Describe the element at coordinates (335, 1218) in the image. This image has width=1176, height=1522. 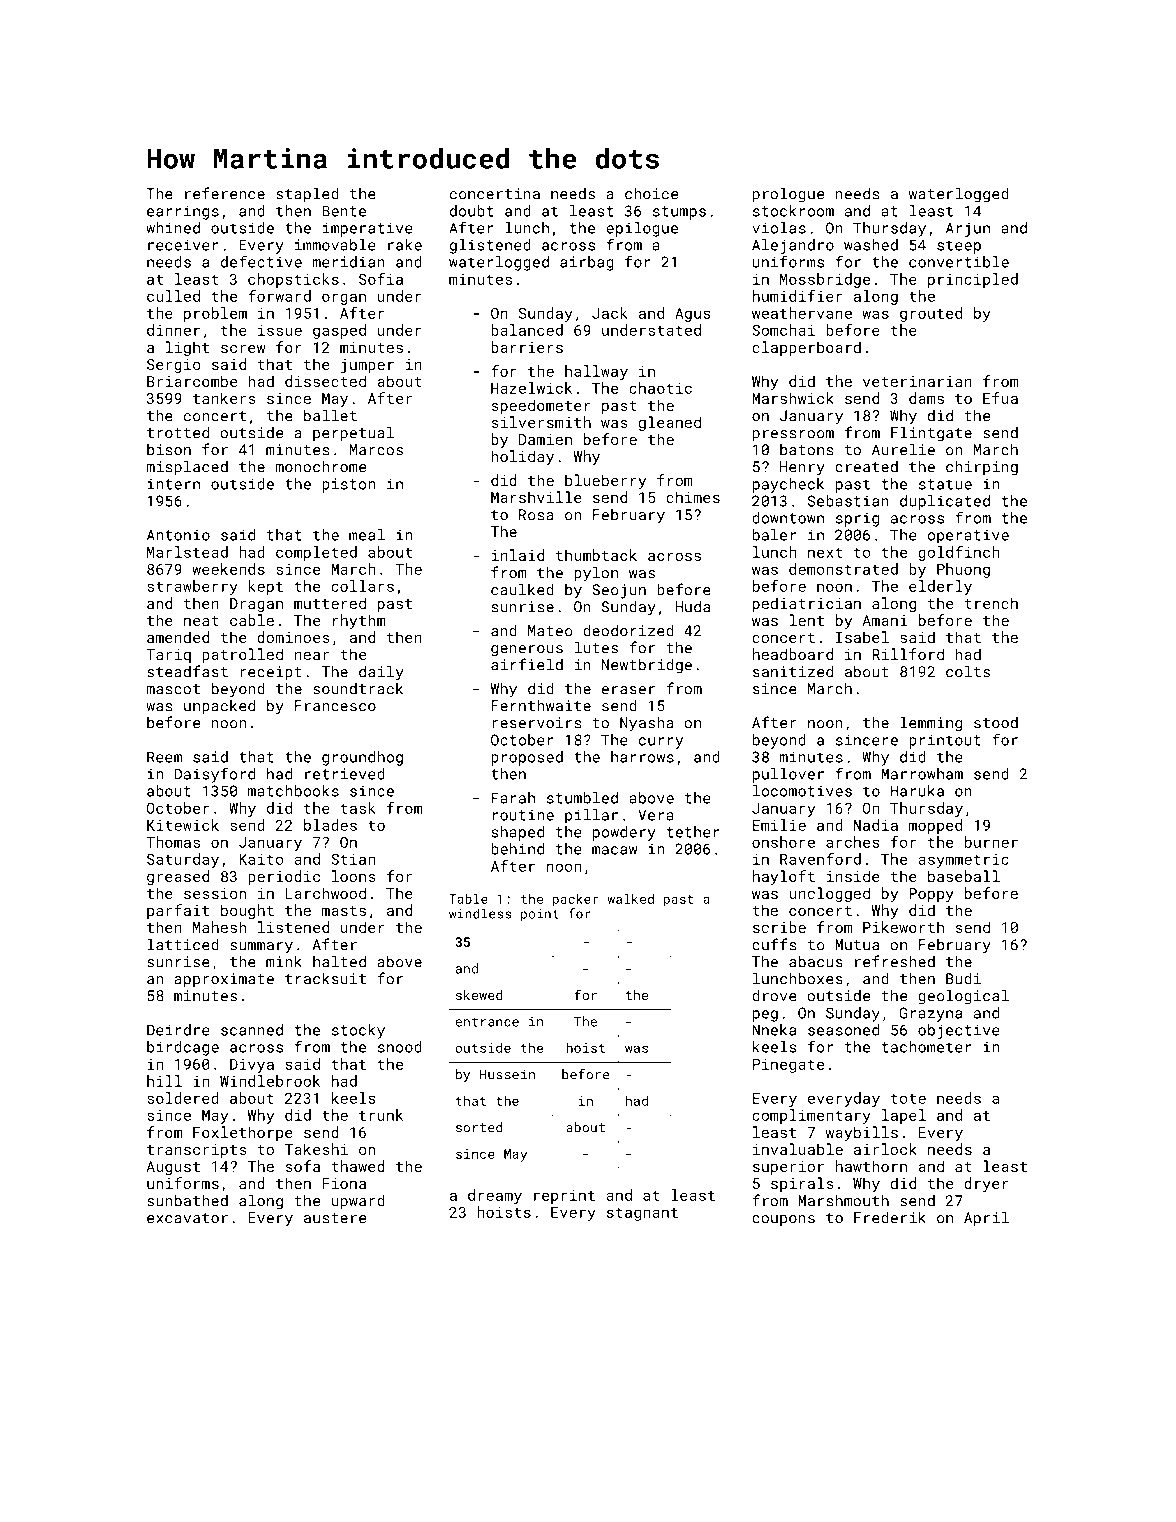
I see `austere` at that location.
